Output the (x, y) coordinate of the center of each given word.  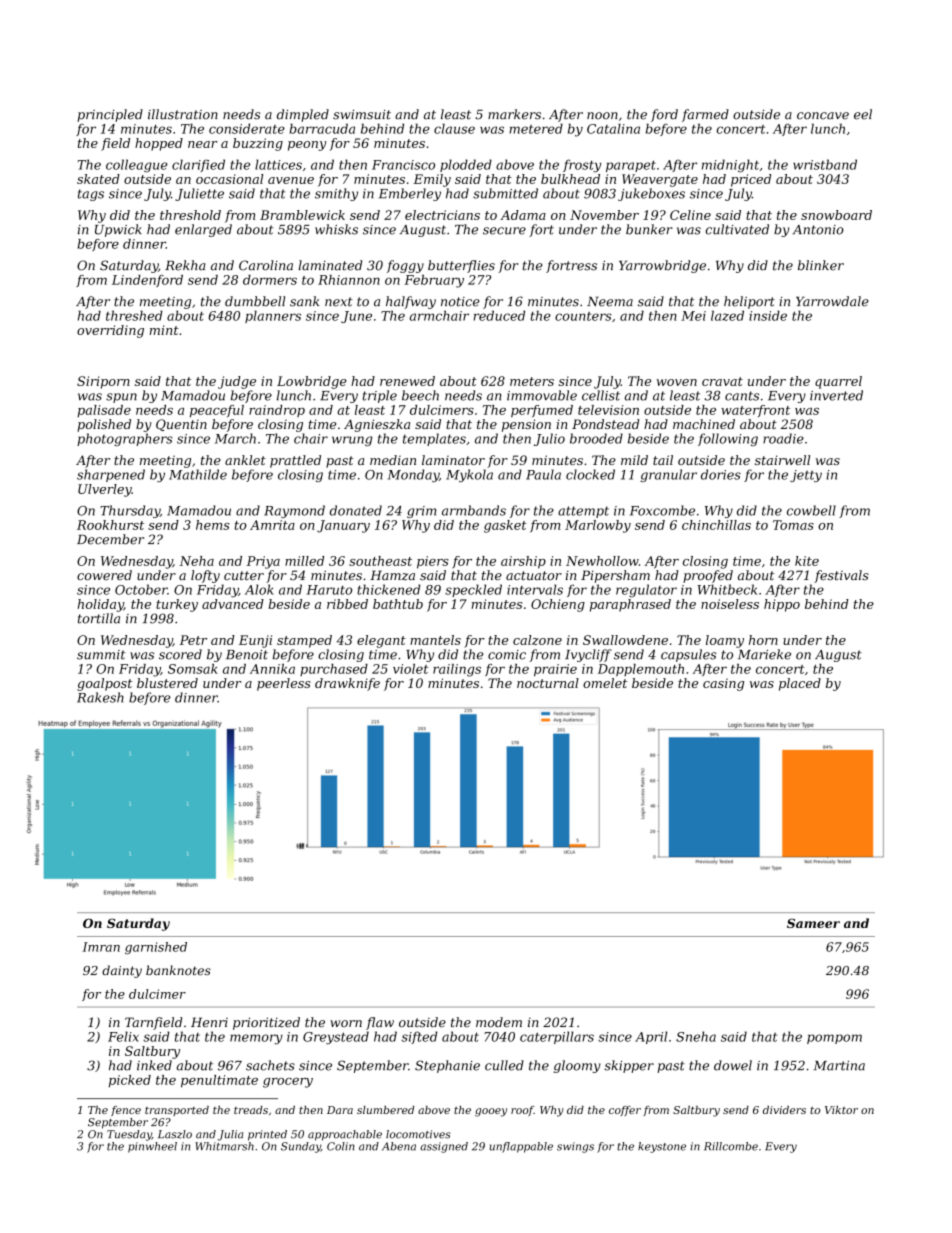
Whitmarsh (224, 1146)
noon (602, 116)
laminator (453, 460)
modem (499, 1022)
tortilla (99, 618)
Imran (101, 947)
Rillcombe (731, 1146)
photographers (125, 439)
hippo (782, 605)
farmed (705, 115)
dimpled (303, 115)
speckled (473, 590)
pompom (834, 1039)
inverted (836, 395)
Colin (340, 1146)
